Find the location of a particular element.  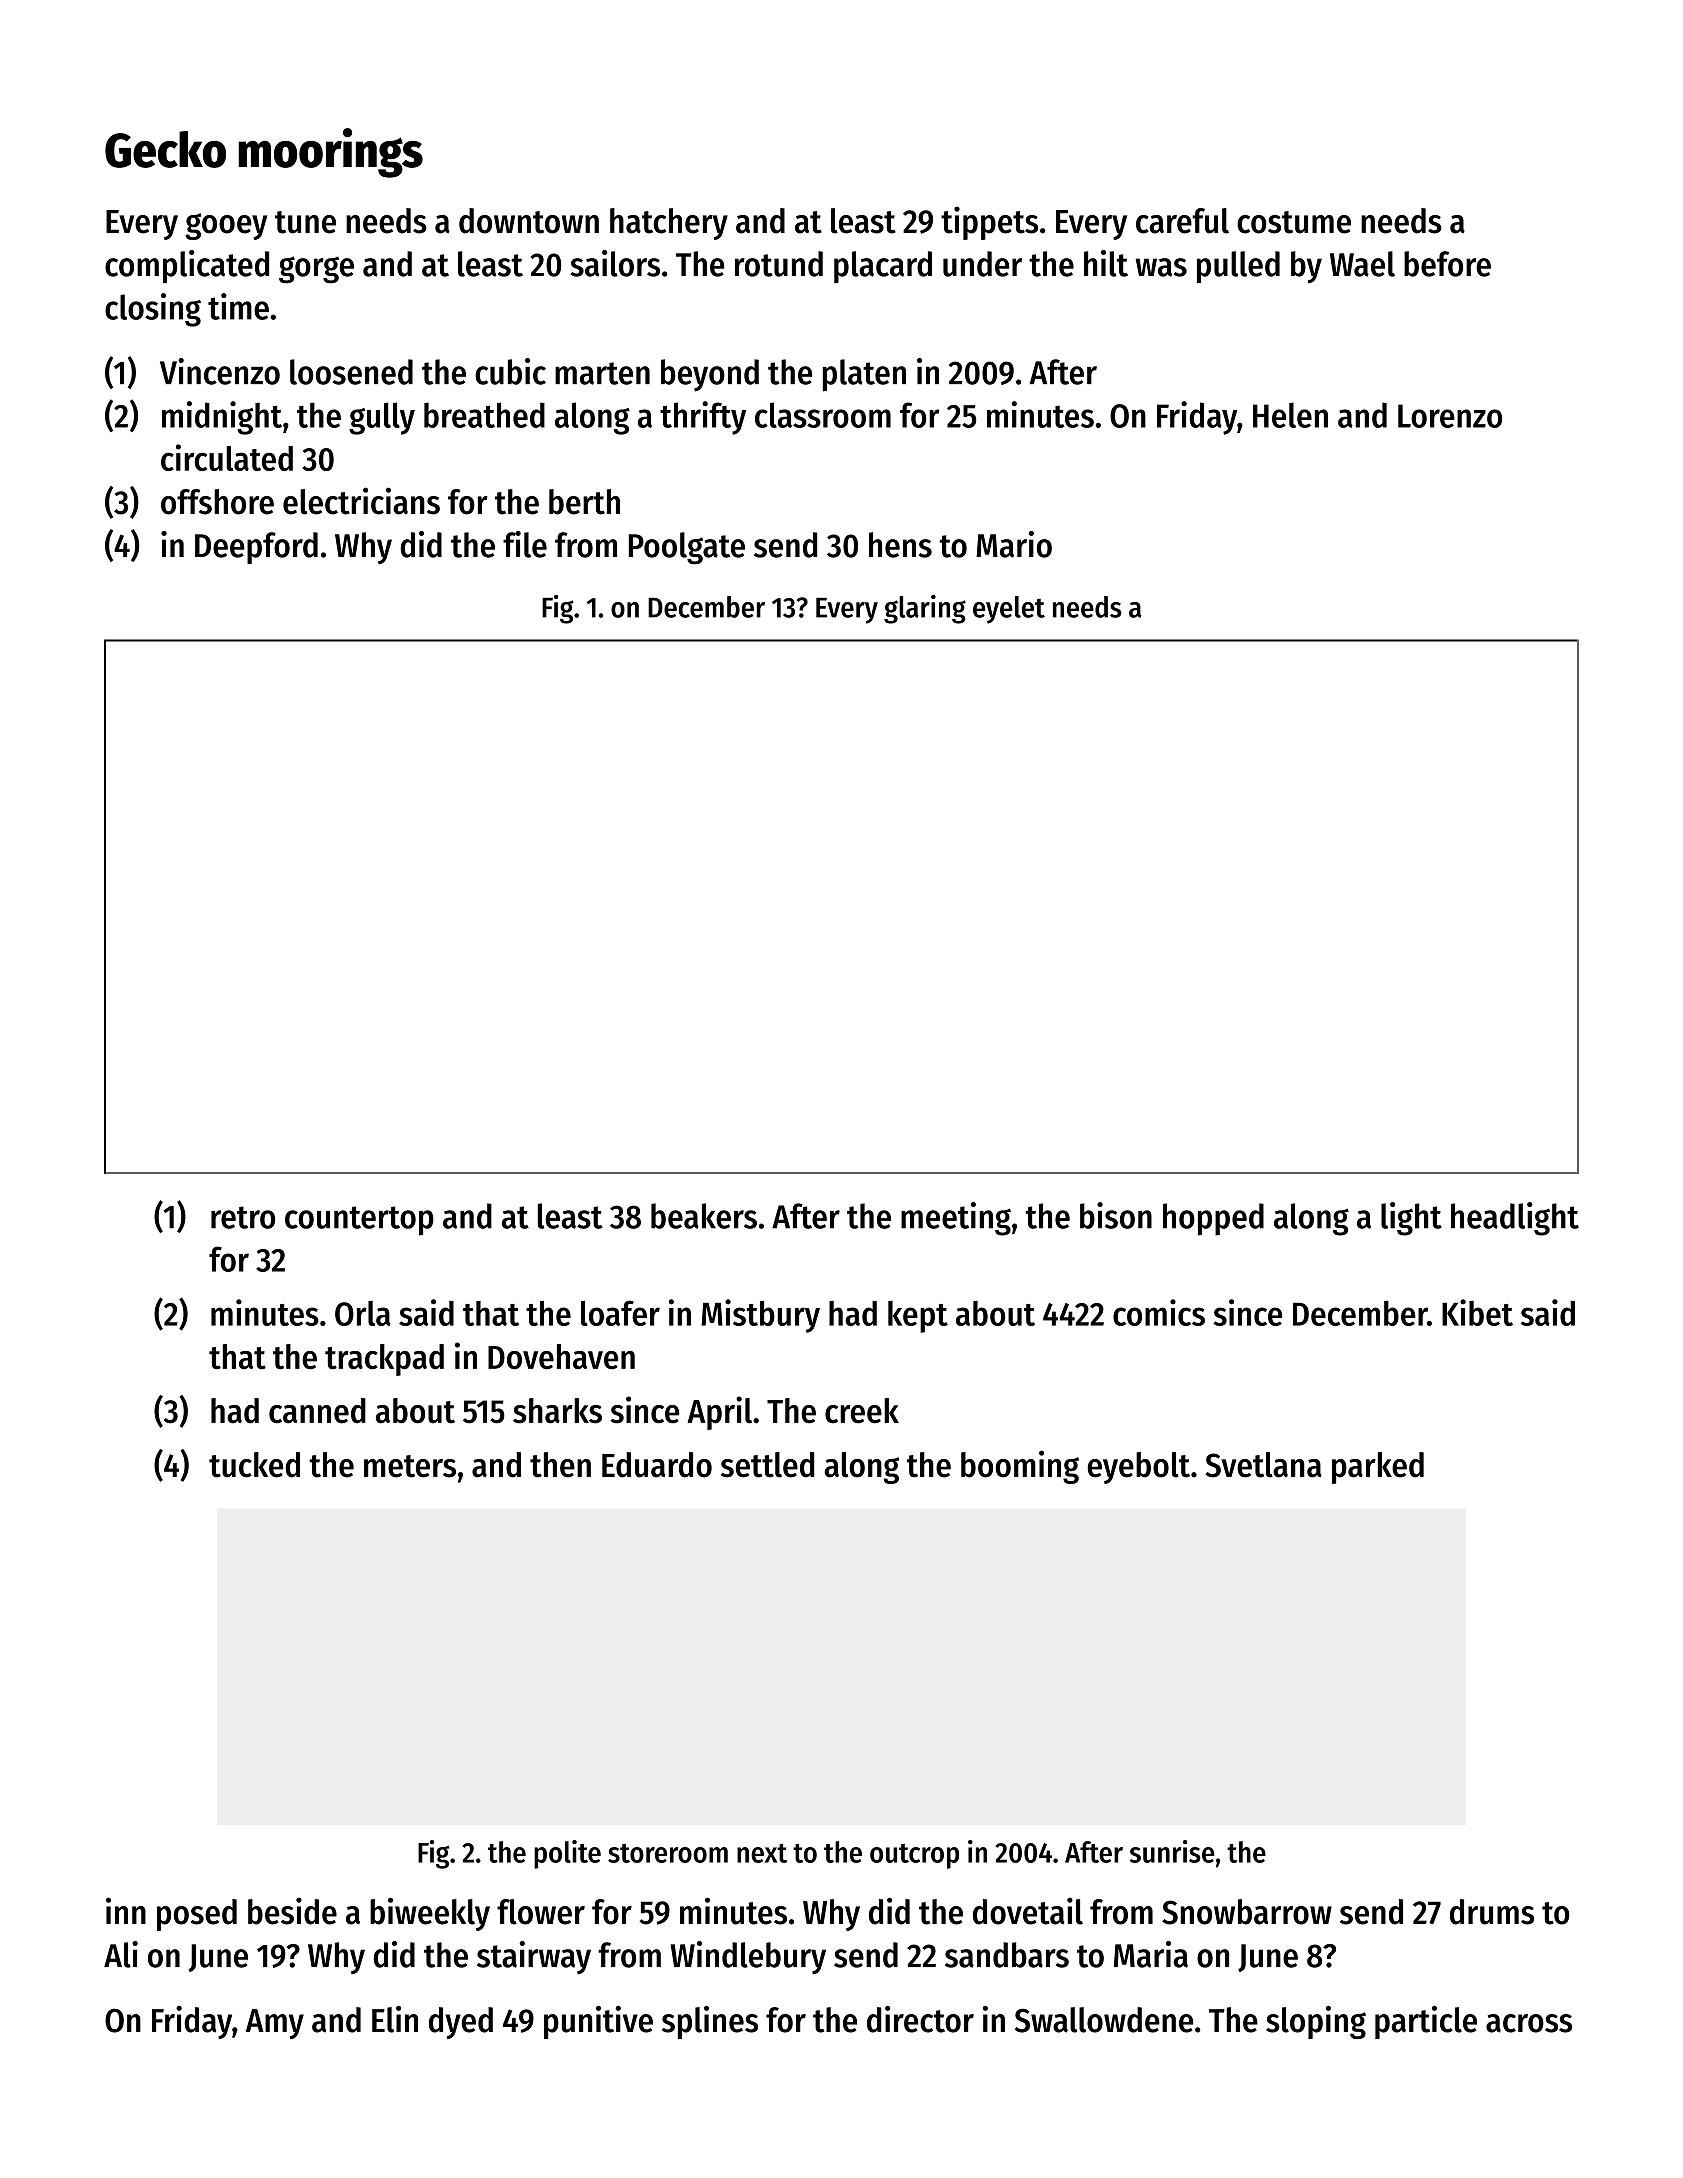

dyed is located at coordinates (461, 2023).
